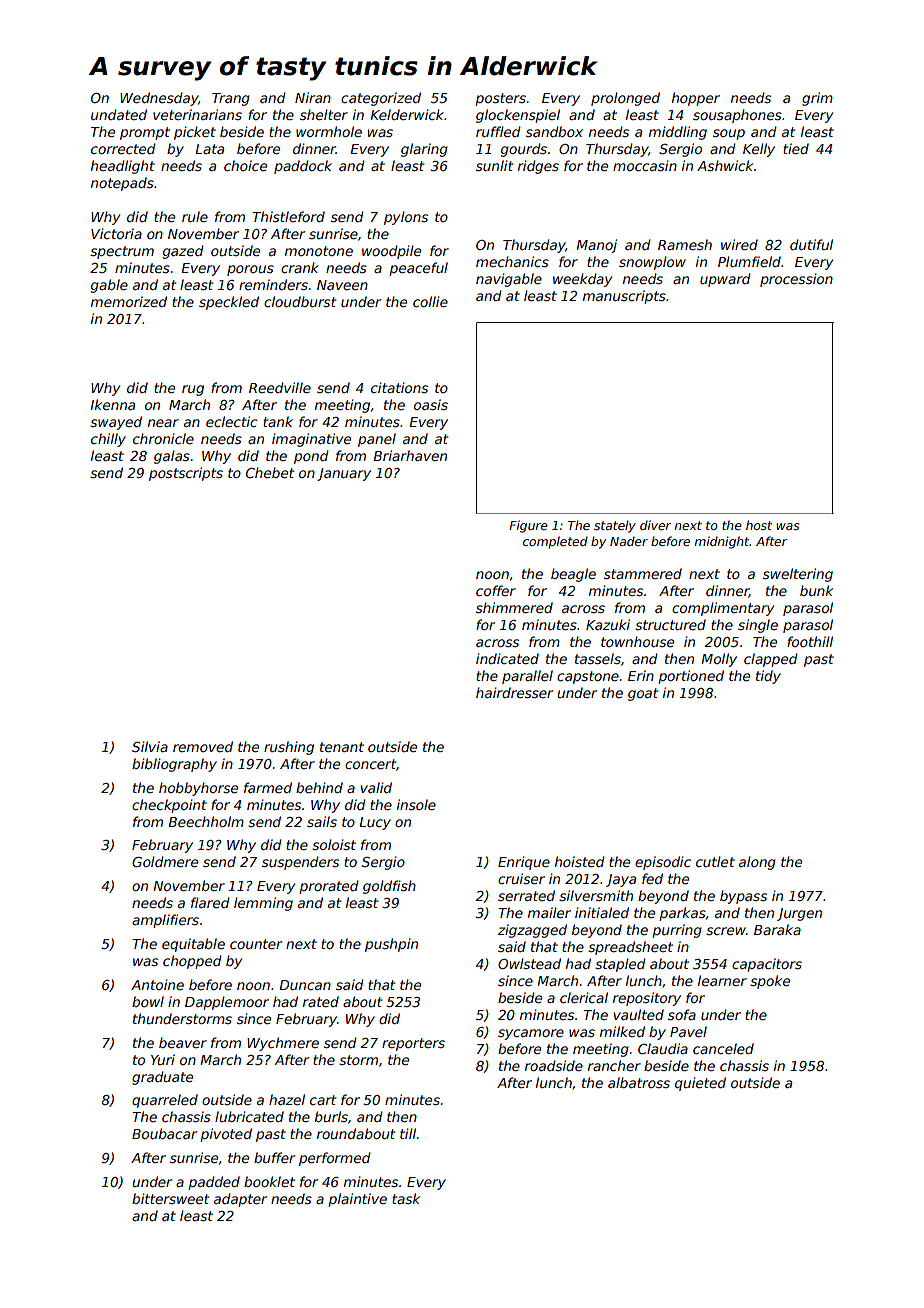 The image size is (924, 1308). Describe the element at coordinates (554, 131) in the screenshot. I see `sandbox` at that location.
